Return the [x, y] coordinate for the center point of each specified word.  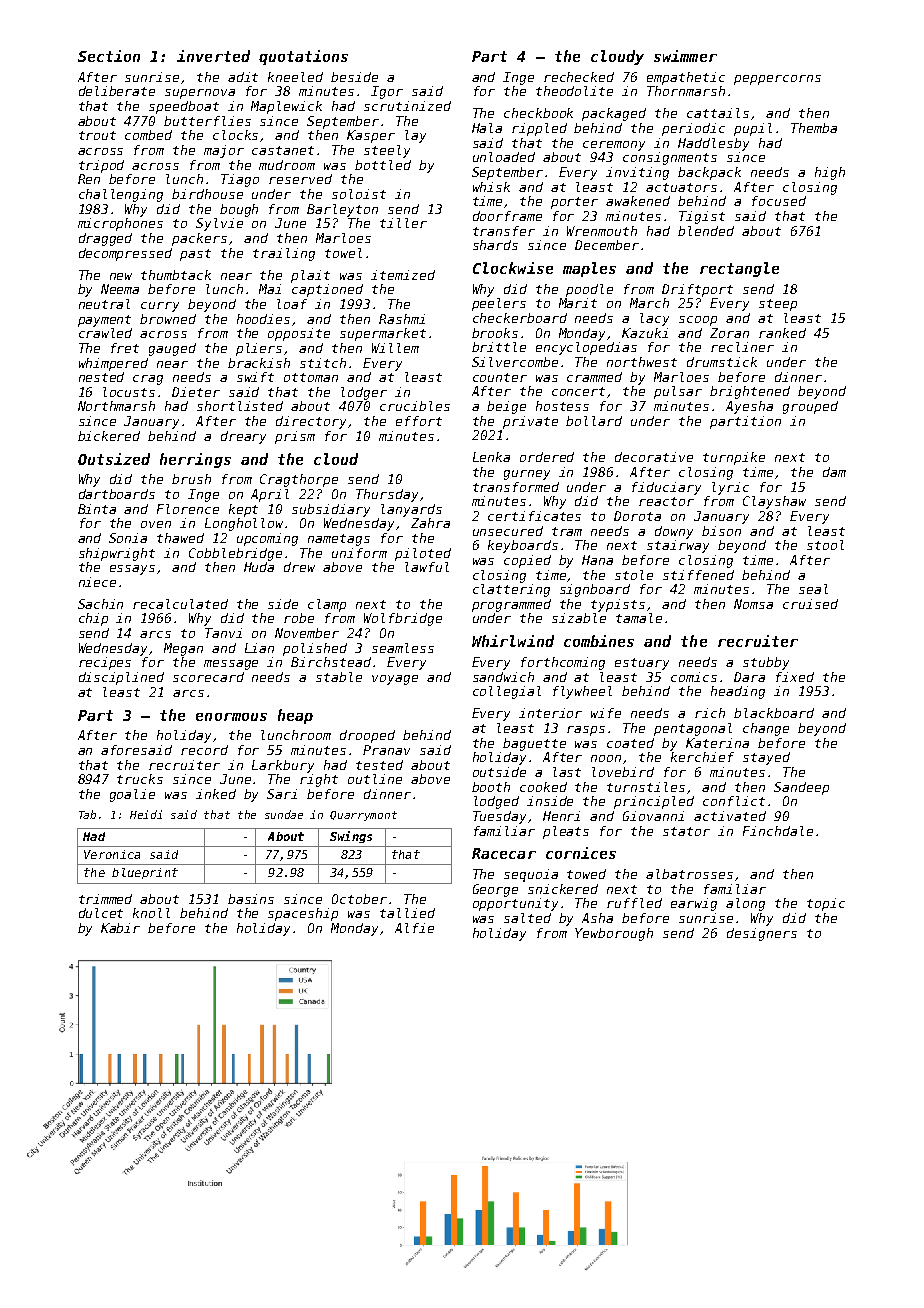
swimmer [685, 56]
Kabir [120, 928]
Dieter [196, 392]
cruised [810, 604]
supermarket [383, 334]
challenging [121, 195]
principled [654, 802]
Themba [814, 128]
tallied [407, 913]
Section [109, 56]
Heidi [146, 814]
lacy [654, 319]
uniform [359, 553]
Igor [387, 92]
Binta [97, 509]
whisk [491, 187]
